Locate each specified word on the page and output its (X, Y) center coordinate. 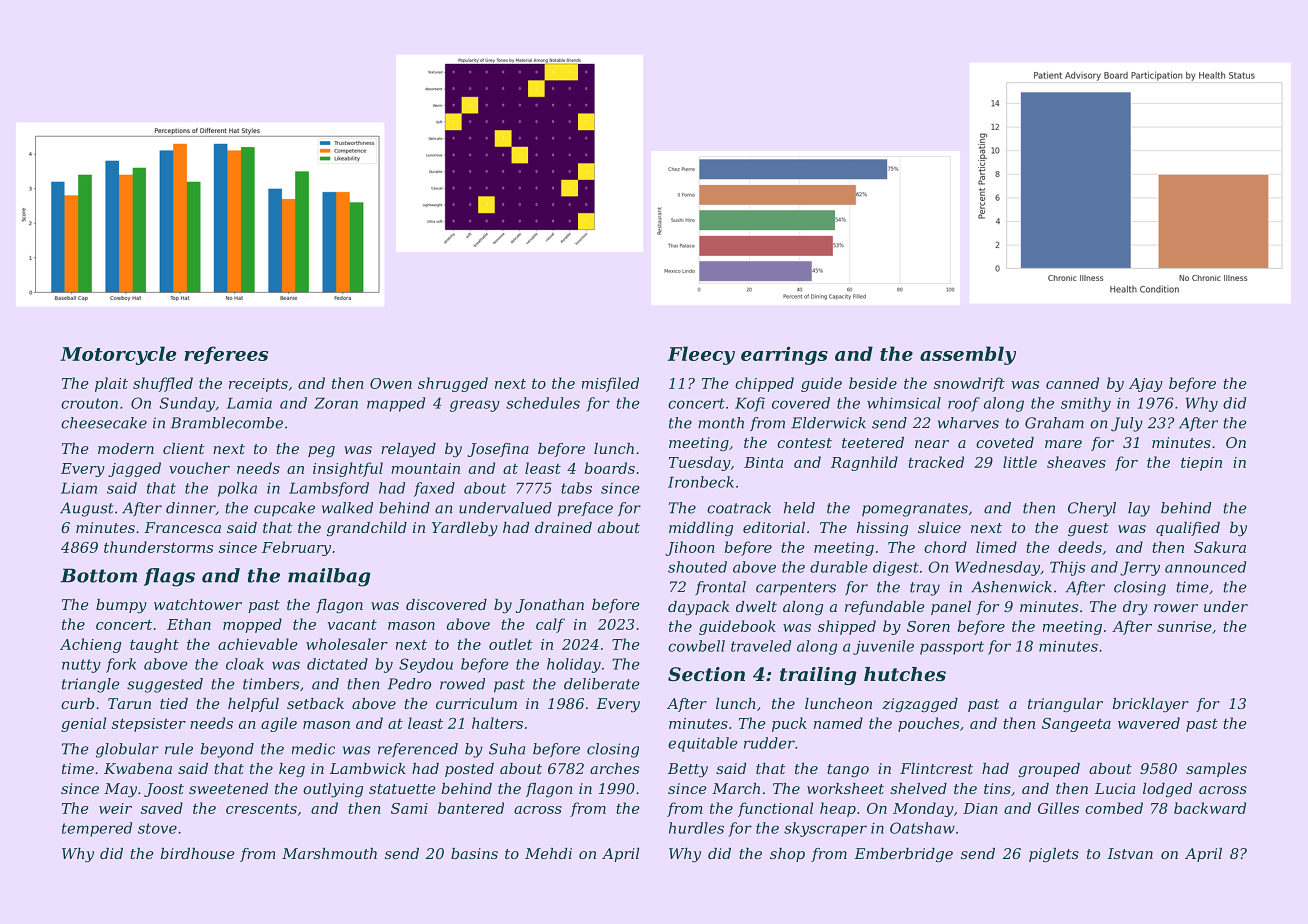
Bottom (98, 575)
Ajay (1146, 385)
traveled (761, 646)
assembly (968, 355)
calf (550, 625)
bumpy (121, 606)
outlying (333, 790)
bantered (471, 808)
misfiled (610, 384)
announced (1205, 567)
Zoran (336, 403)
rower (1176, 608)
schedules (543, 403)
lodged (1167, 790)
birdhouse (197, 853)
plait (111, 384)
